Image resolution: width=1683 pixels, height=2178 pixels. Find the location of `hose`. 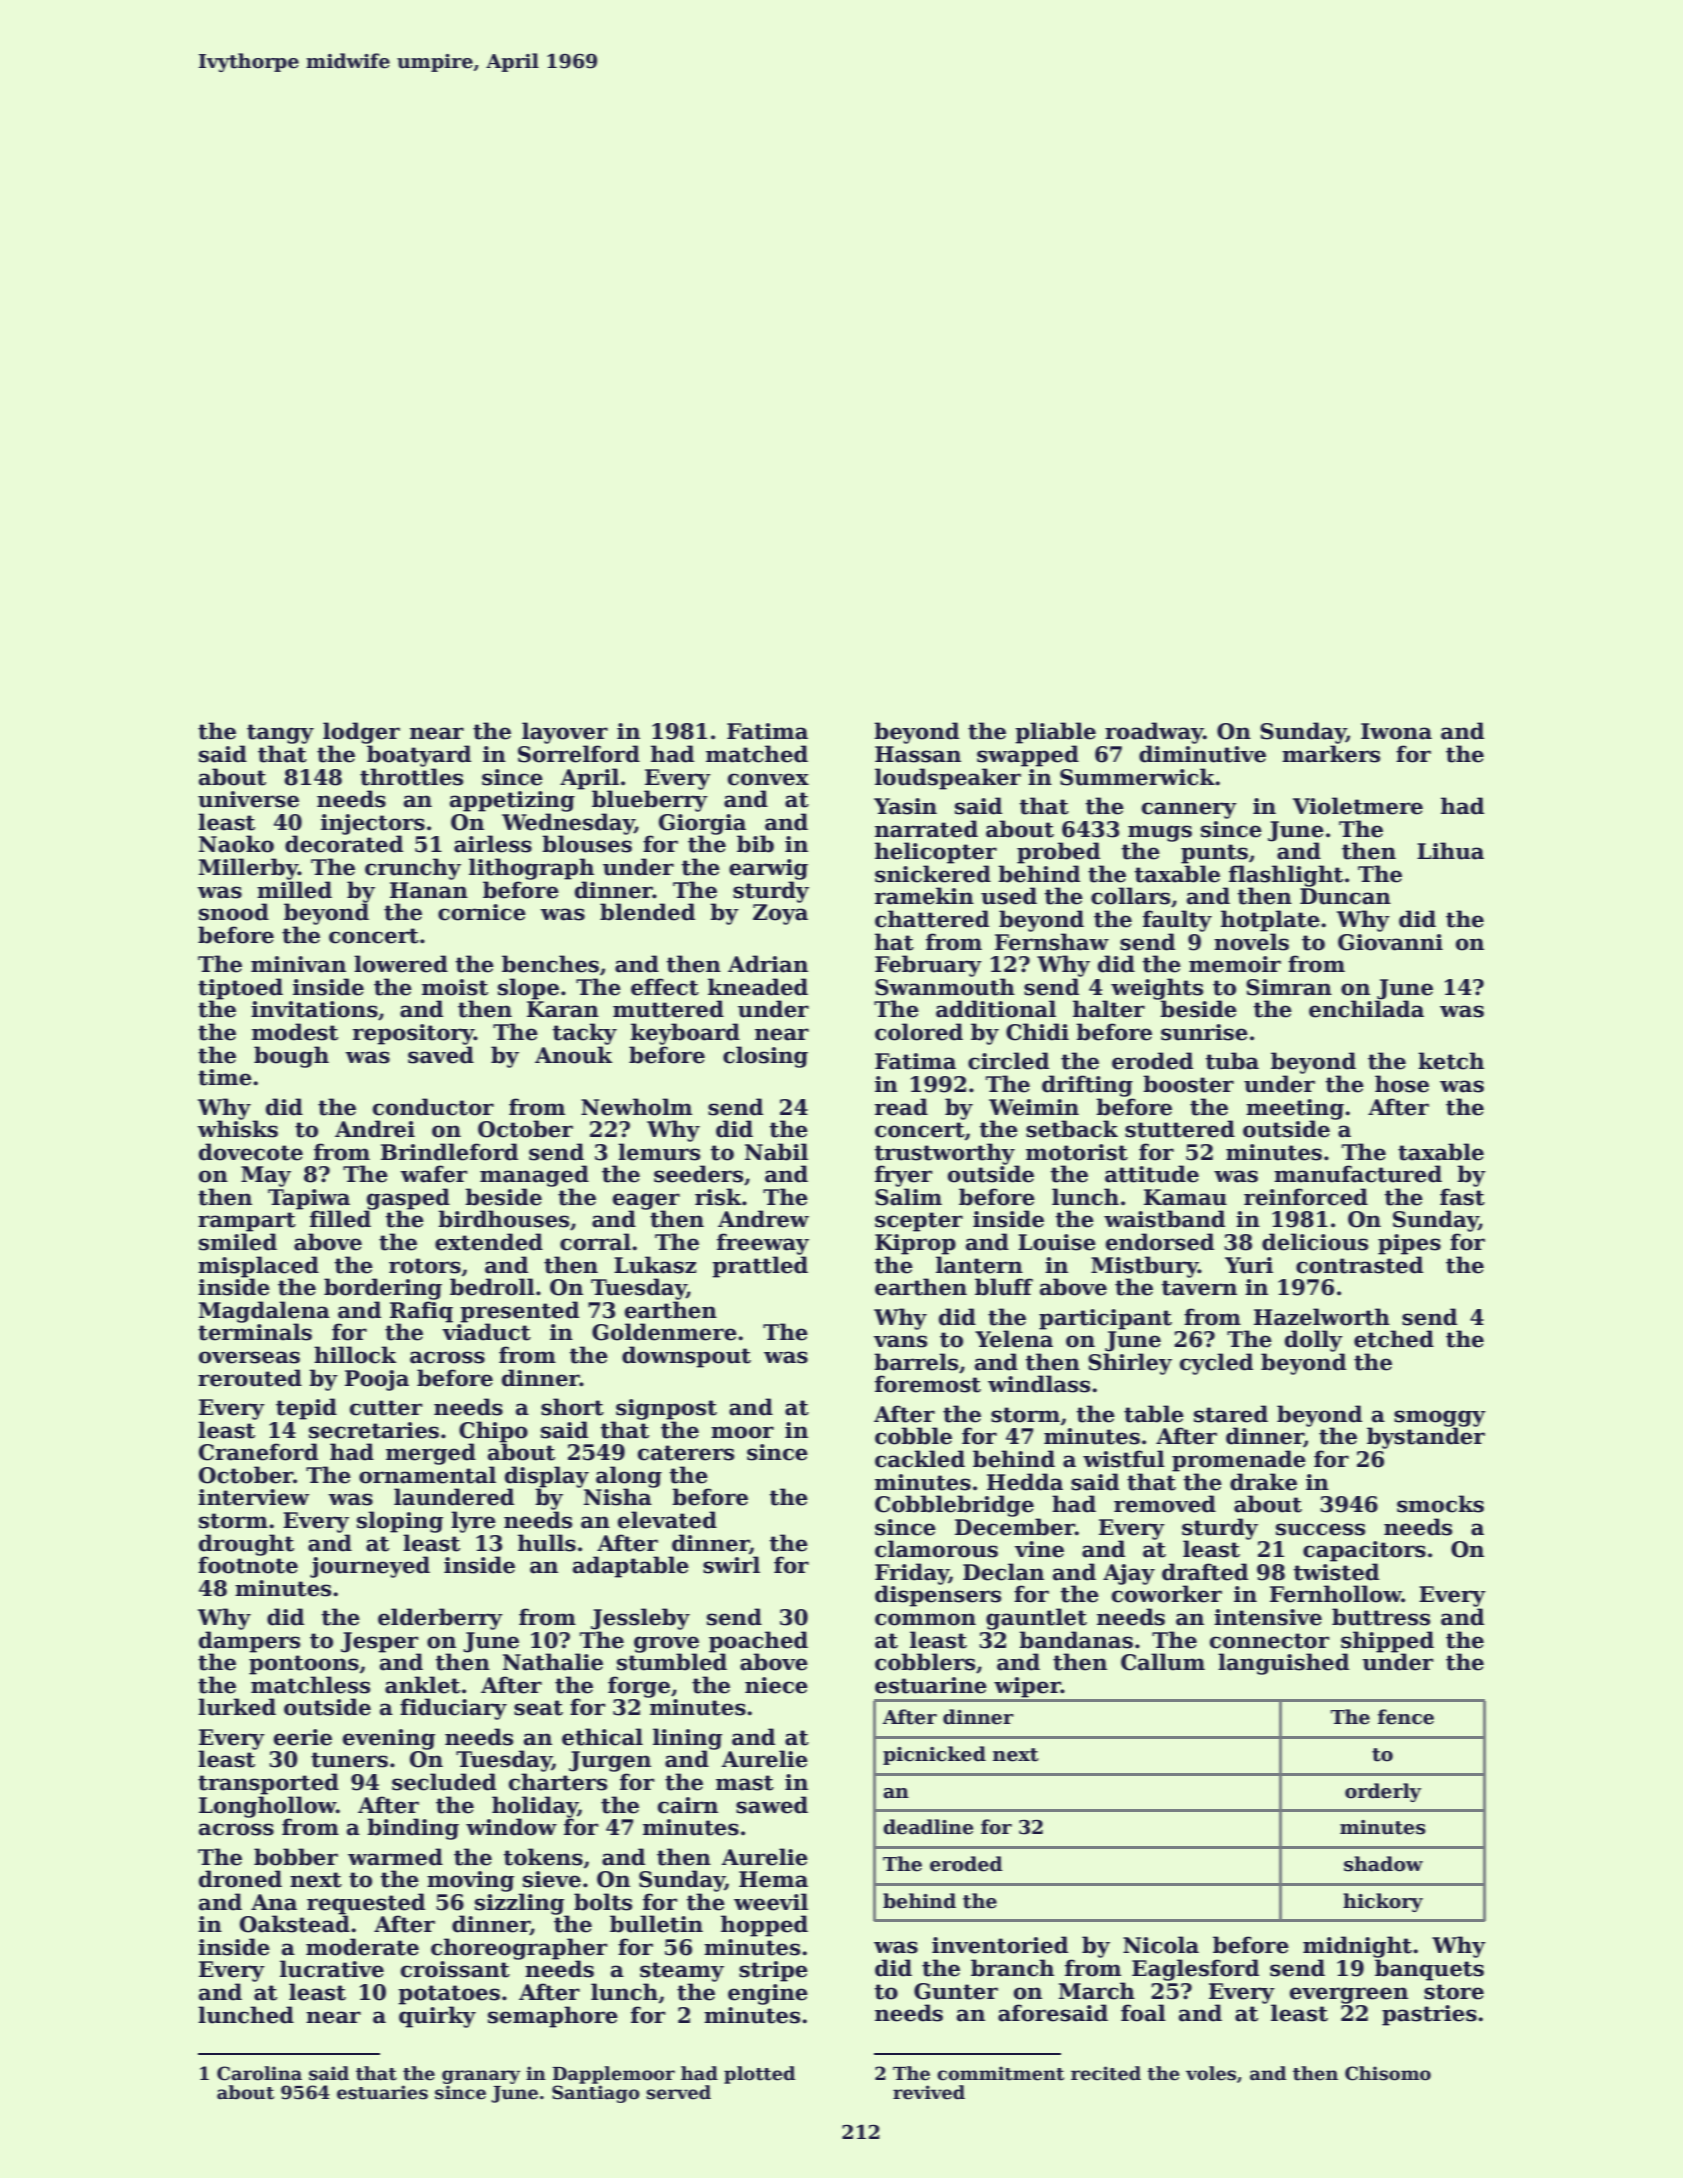

hose is located at coordinates (1402, 1084).
